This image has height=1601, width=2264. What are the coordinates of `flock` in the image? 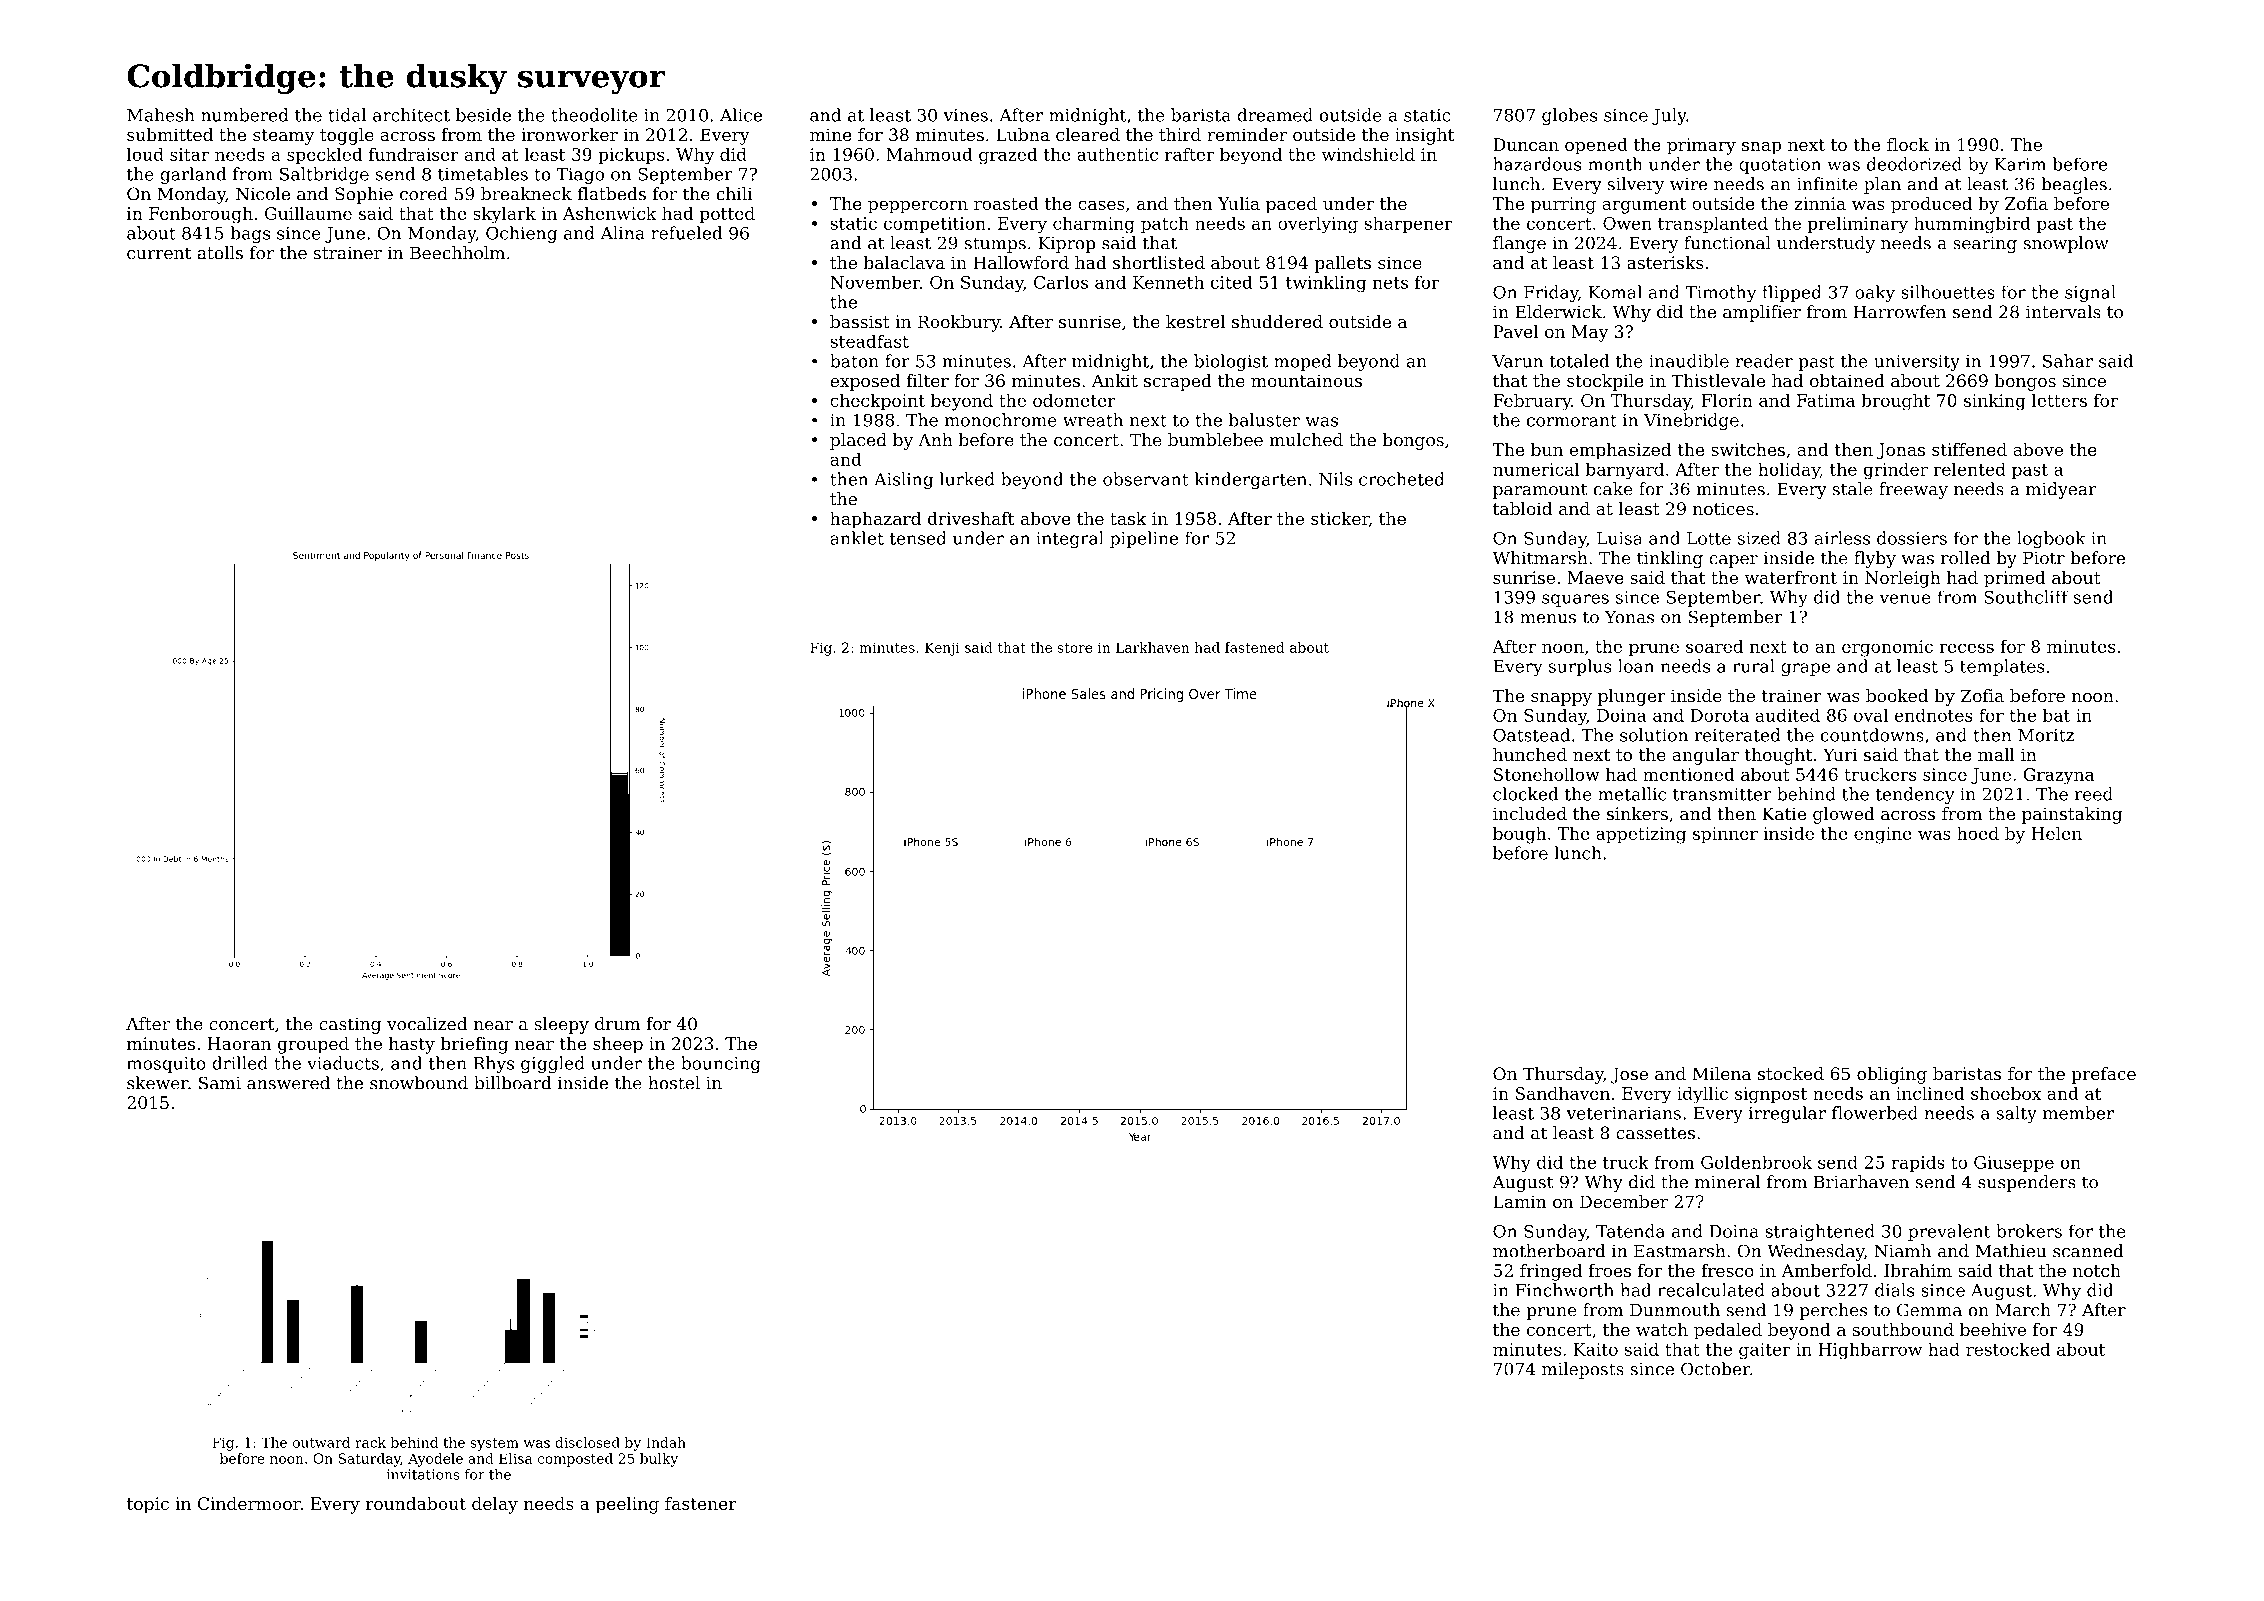 It's located at (1908, 144).
